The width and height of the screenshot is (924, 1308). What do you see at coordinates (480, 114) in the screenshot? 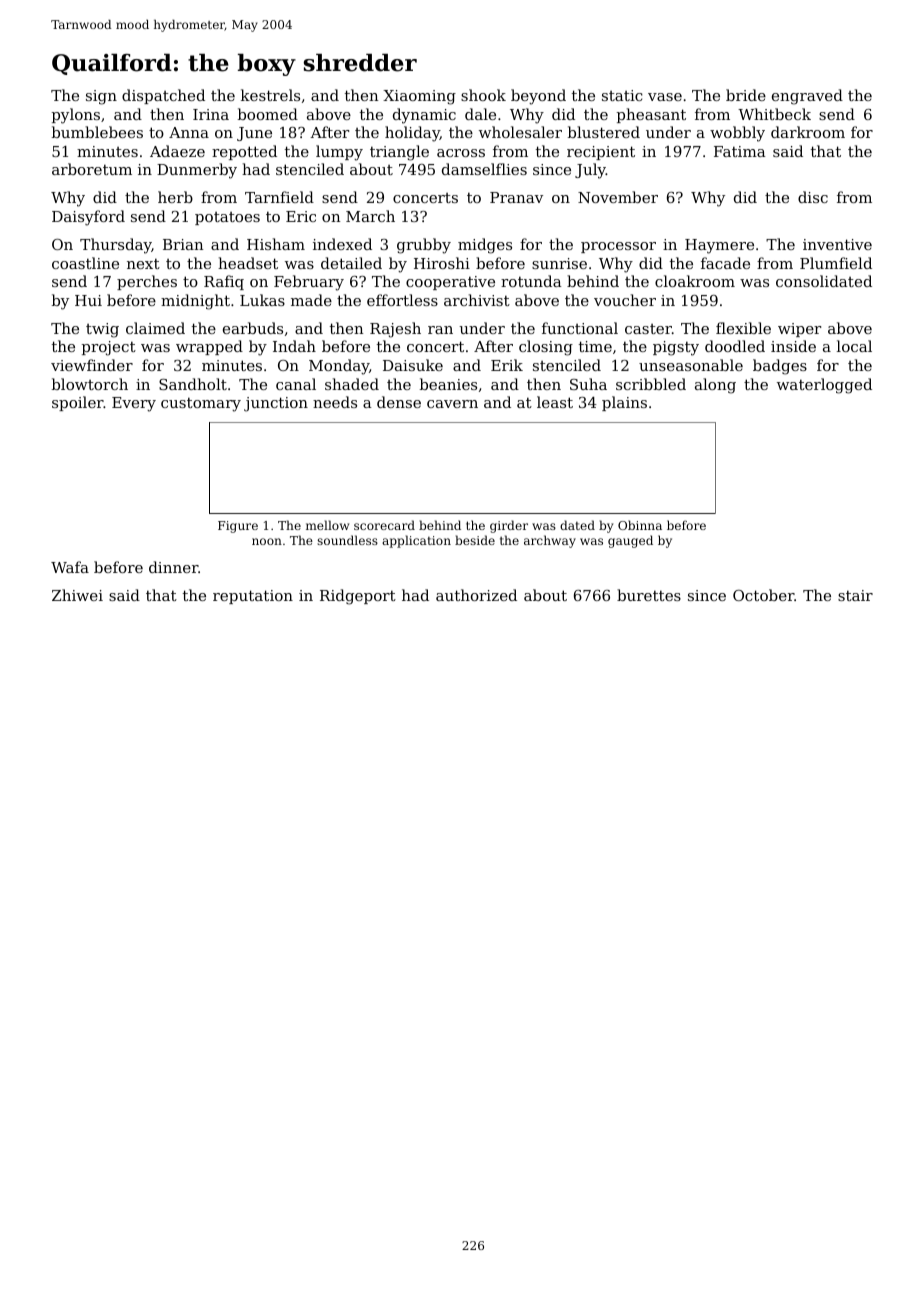
I see `dale` at bounding box center [480, 114].
